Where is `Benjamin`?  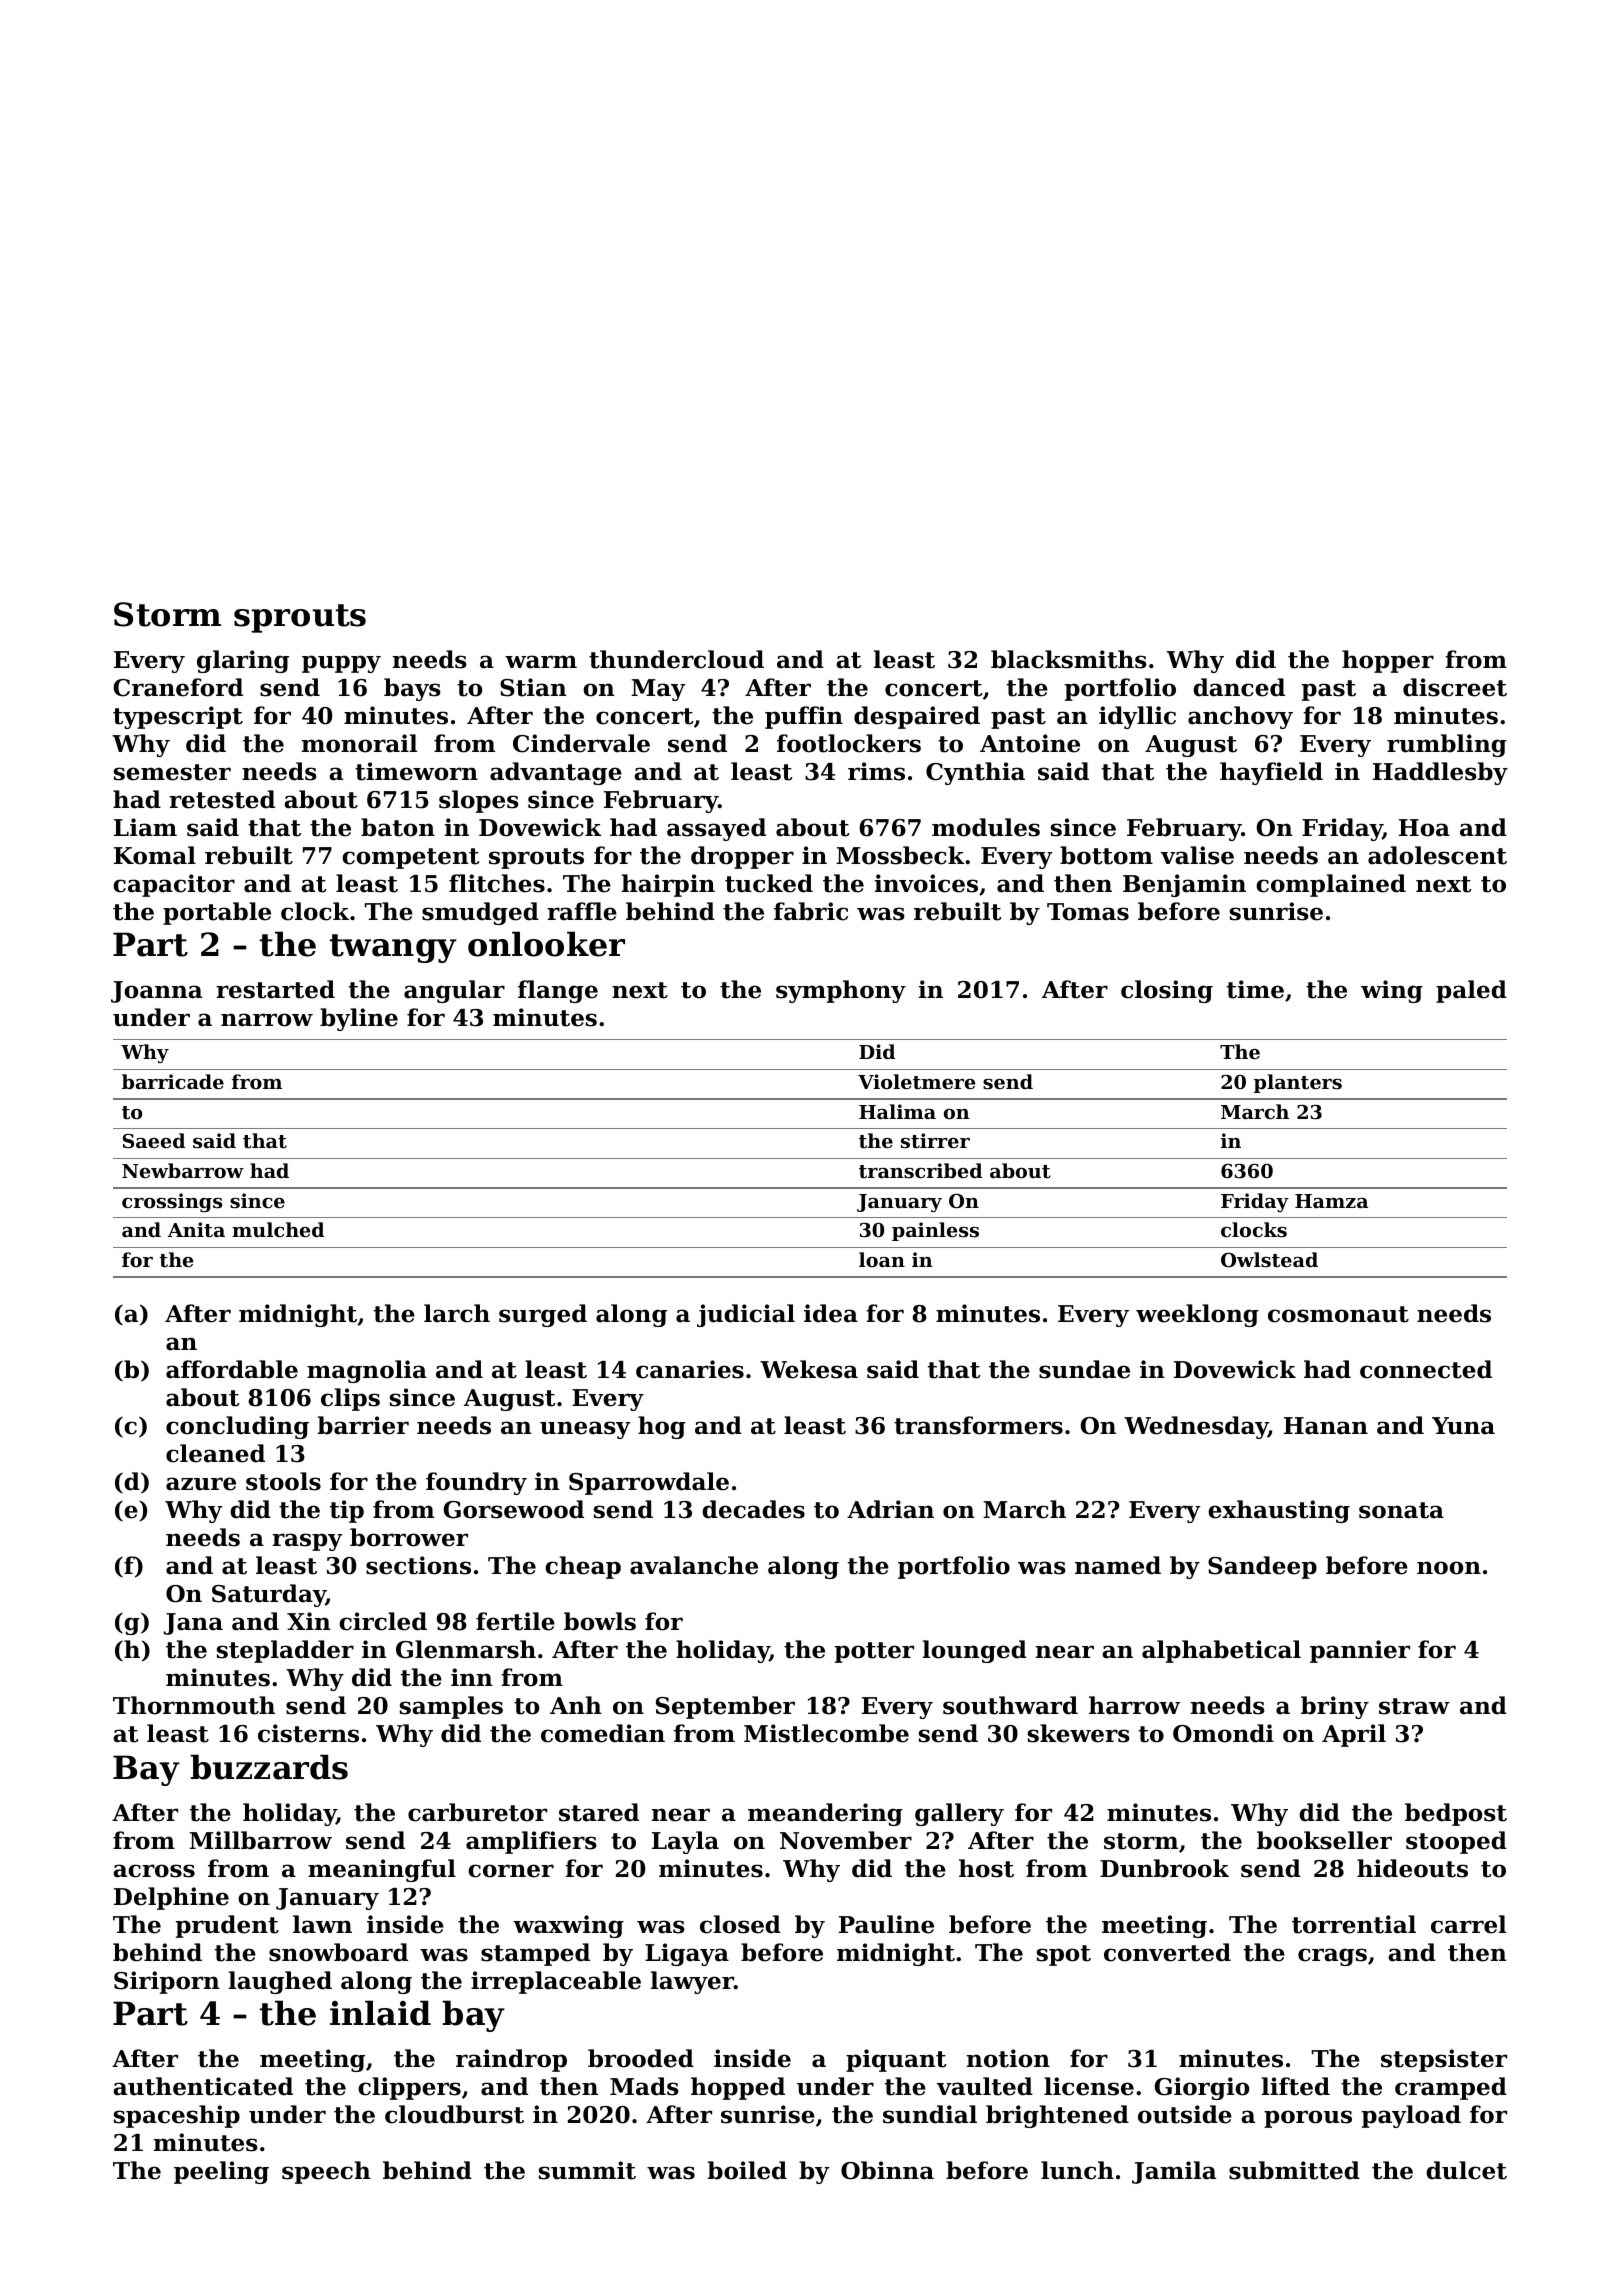 Benjamin is located at coordinates (1184, 885).
